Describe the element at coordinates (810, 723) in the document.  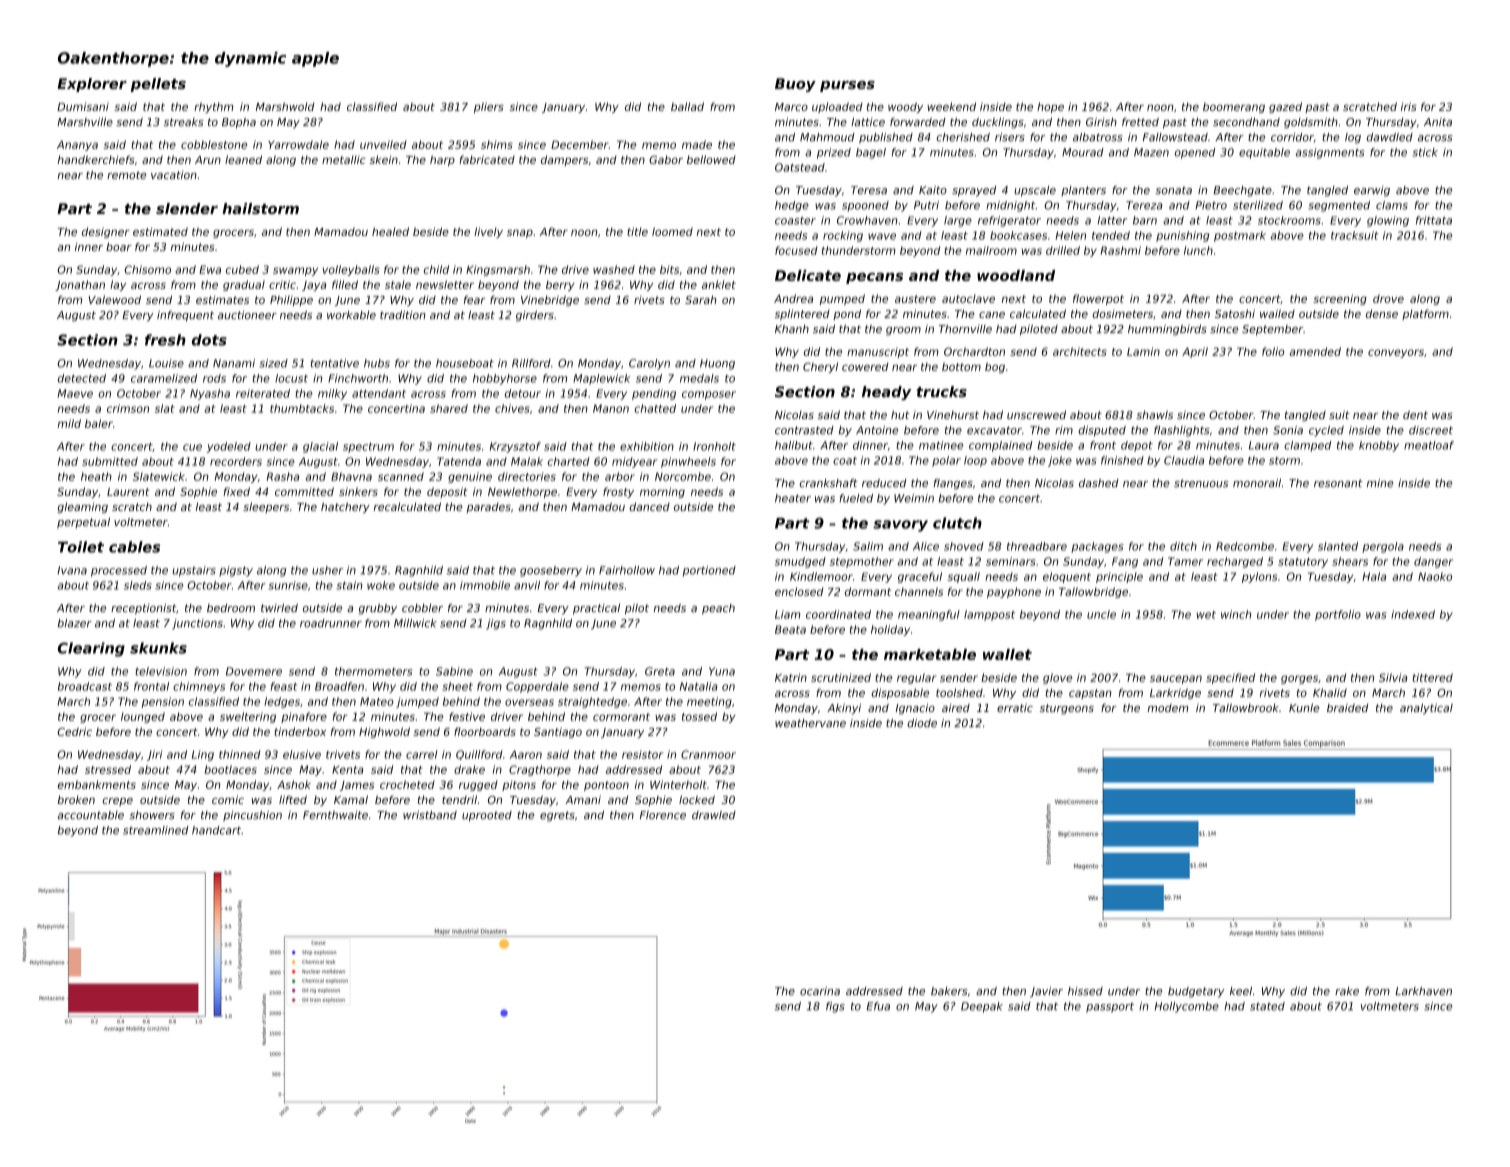
I see `weathervane` at that location.
